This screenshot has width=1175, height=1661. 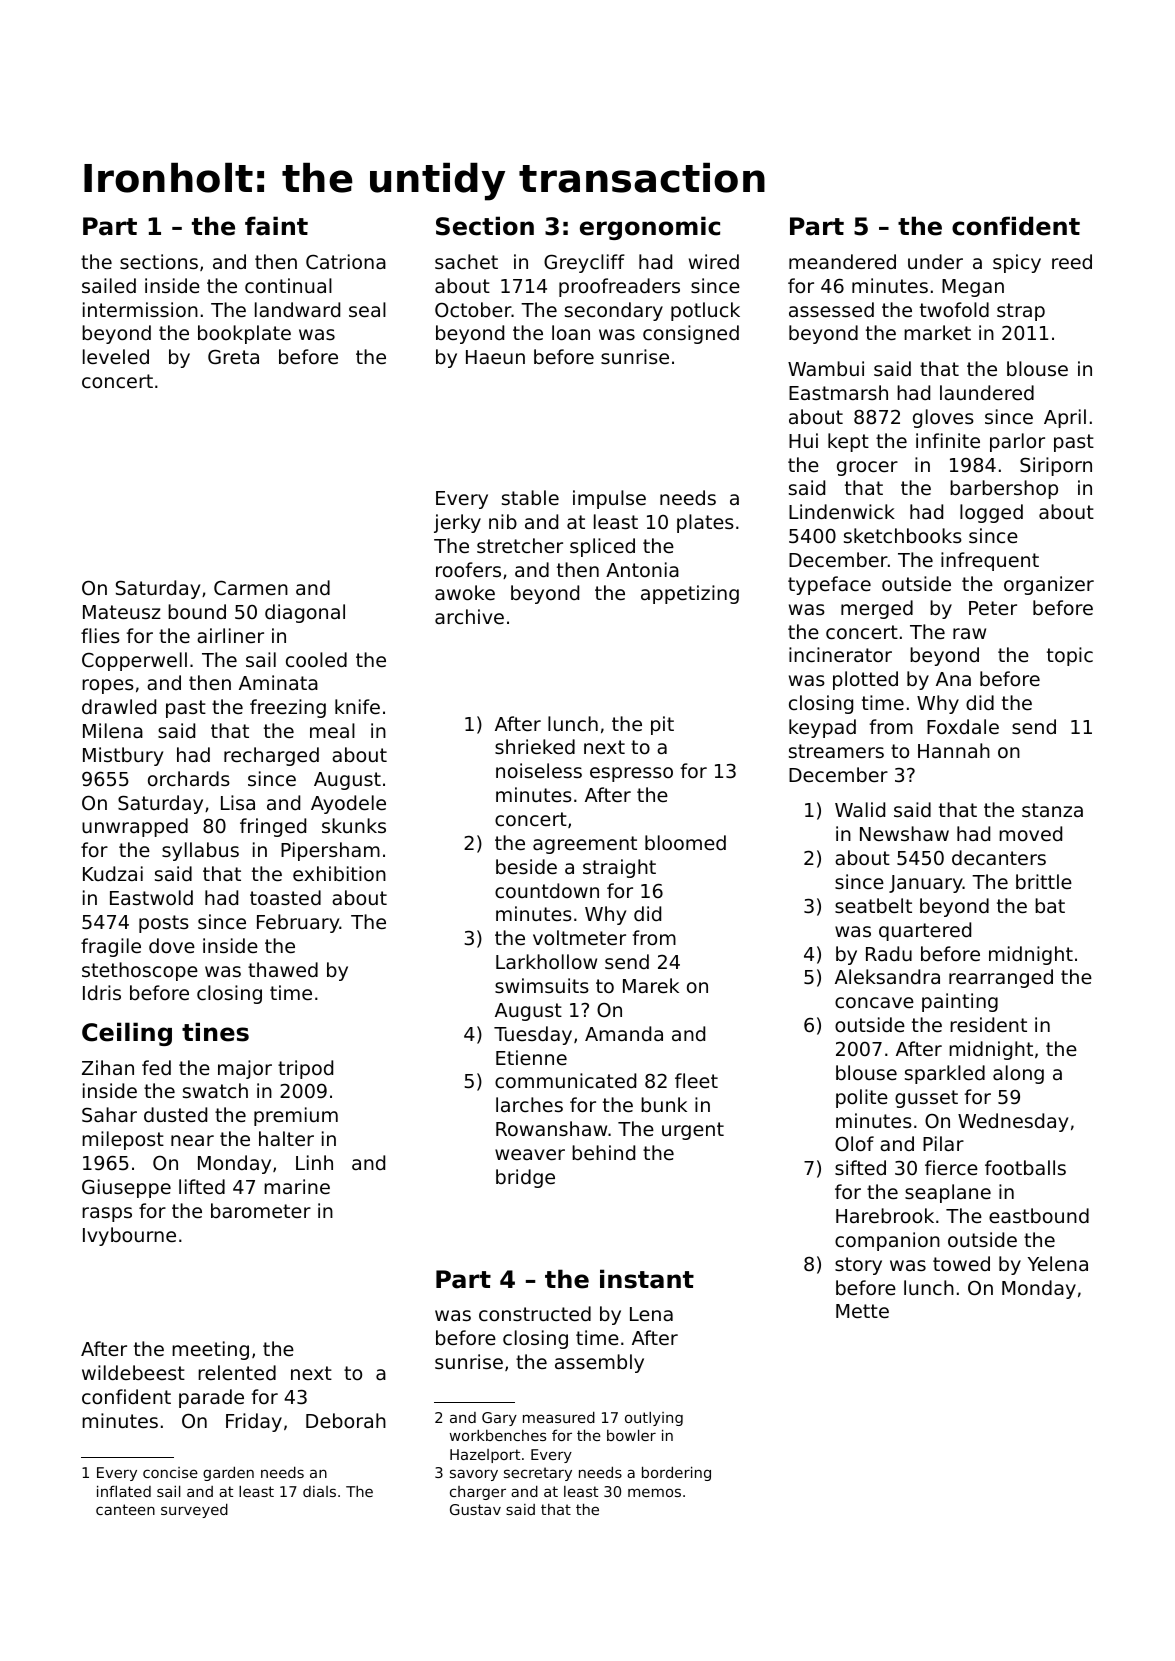 What do you see at coordinates (1072, 261) in the screenshot?
I see `reed` at bounding box center [1072, 261].
